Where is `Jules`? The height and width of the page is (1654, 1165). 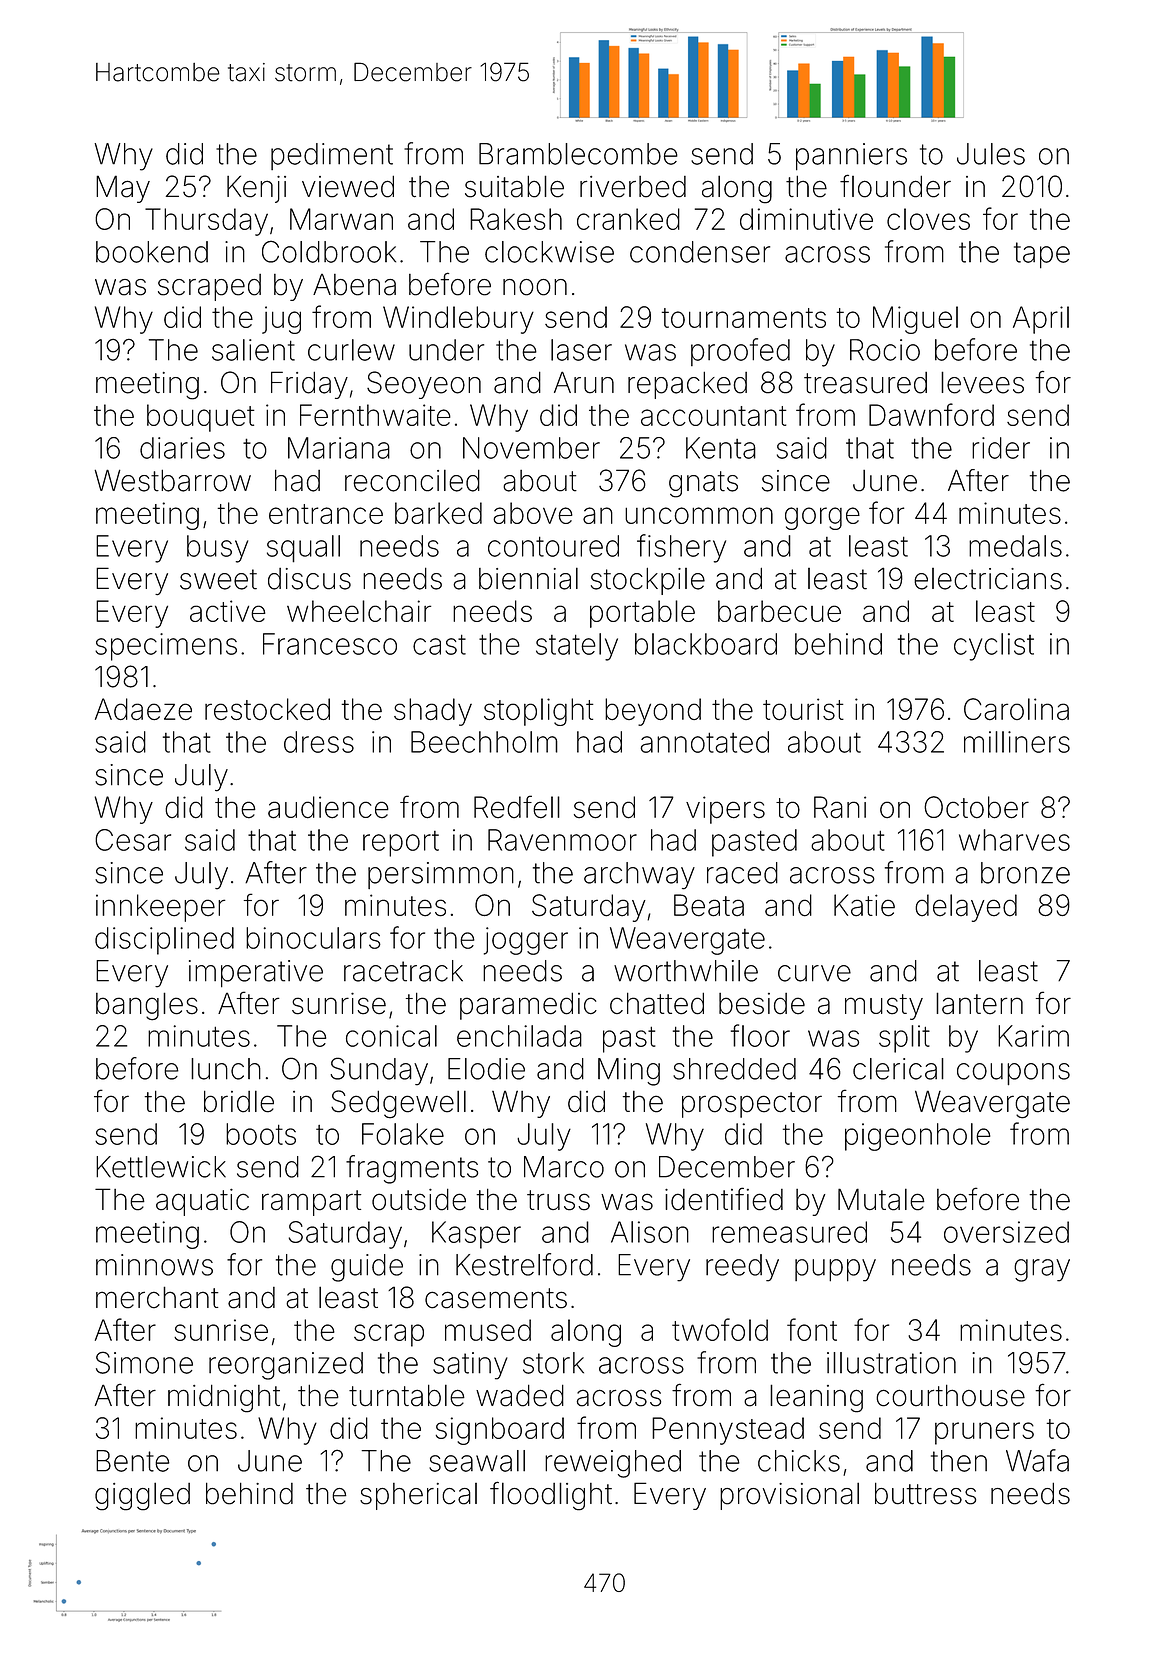
Jules is located at coordinates (991, 154).
